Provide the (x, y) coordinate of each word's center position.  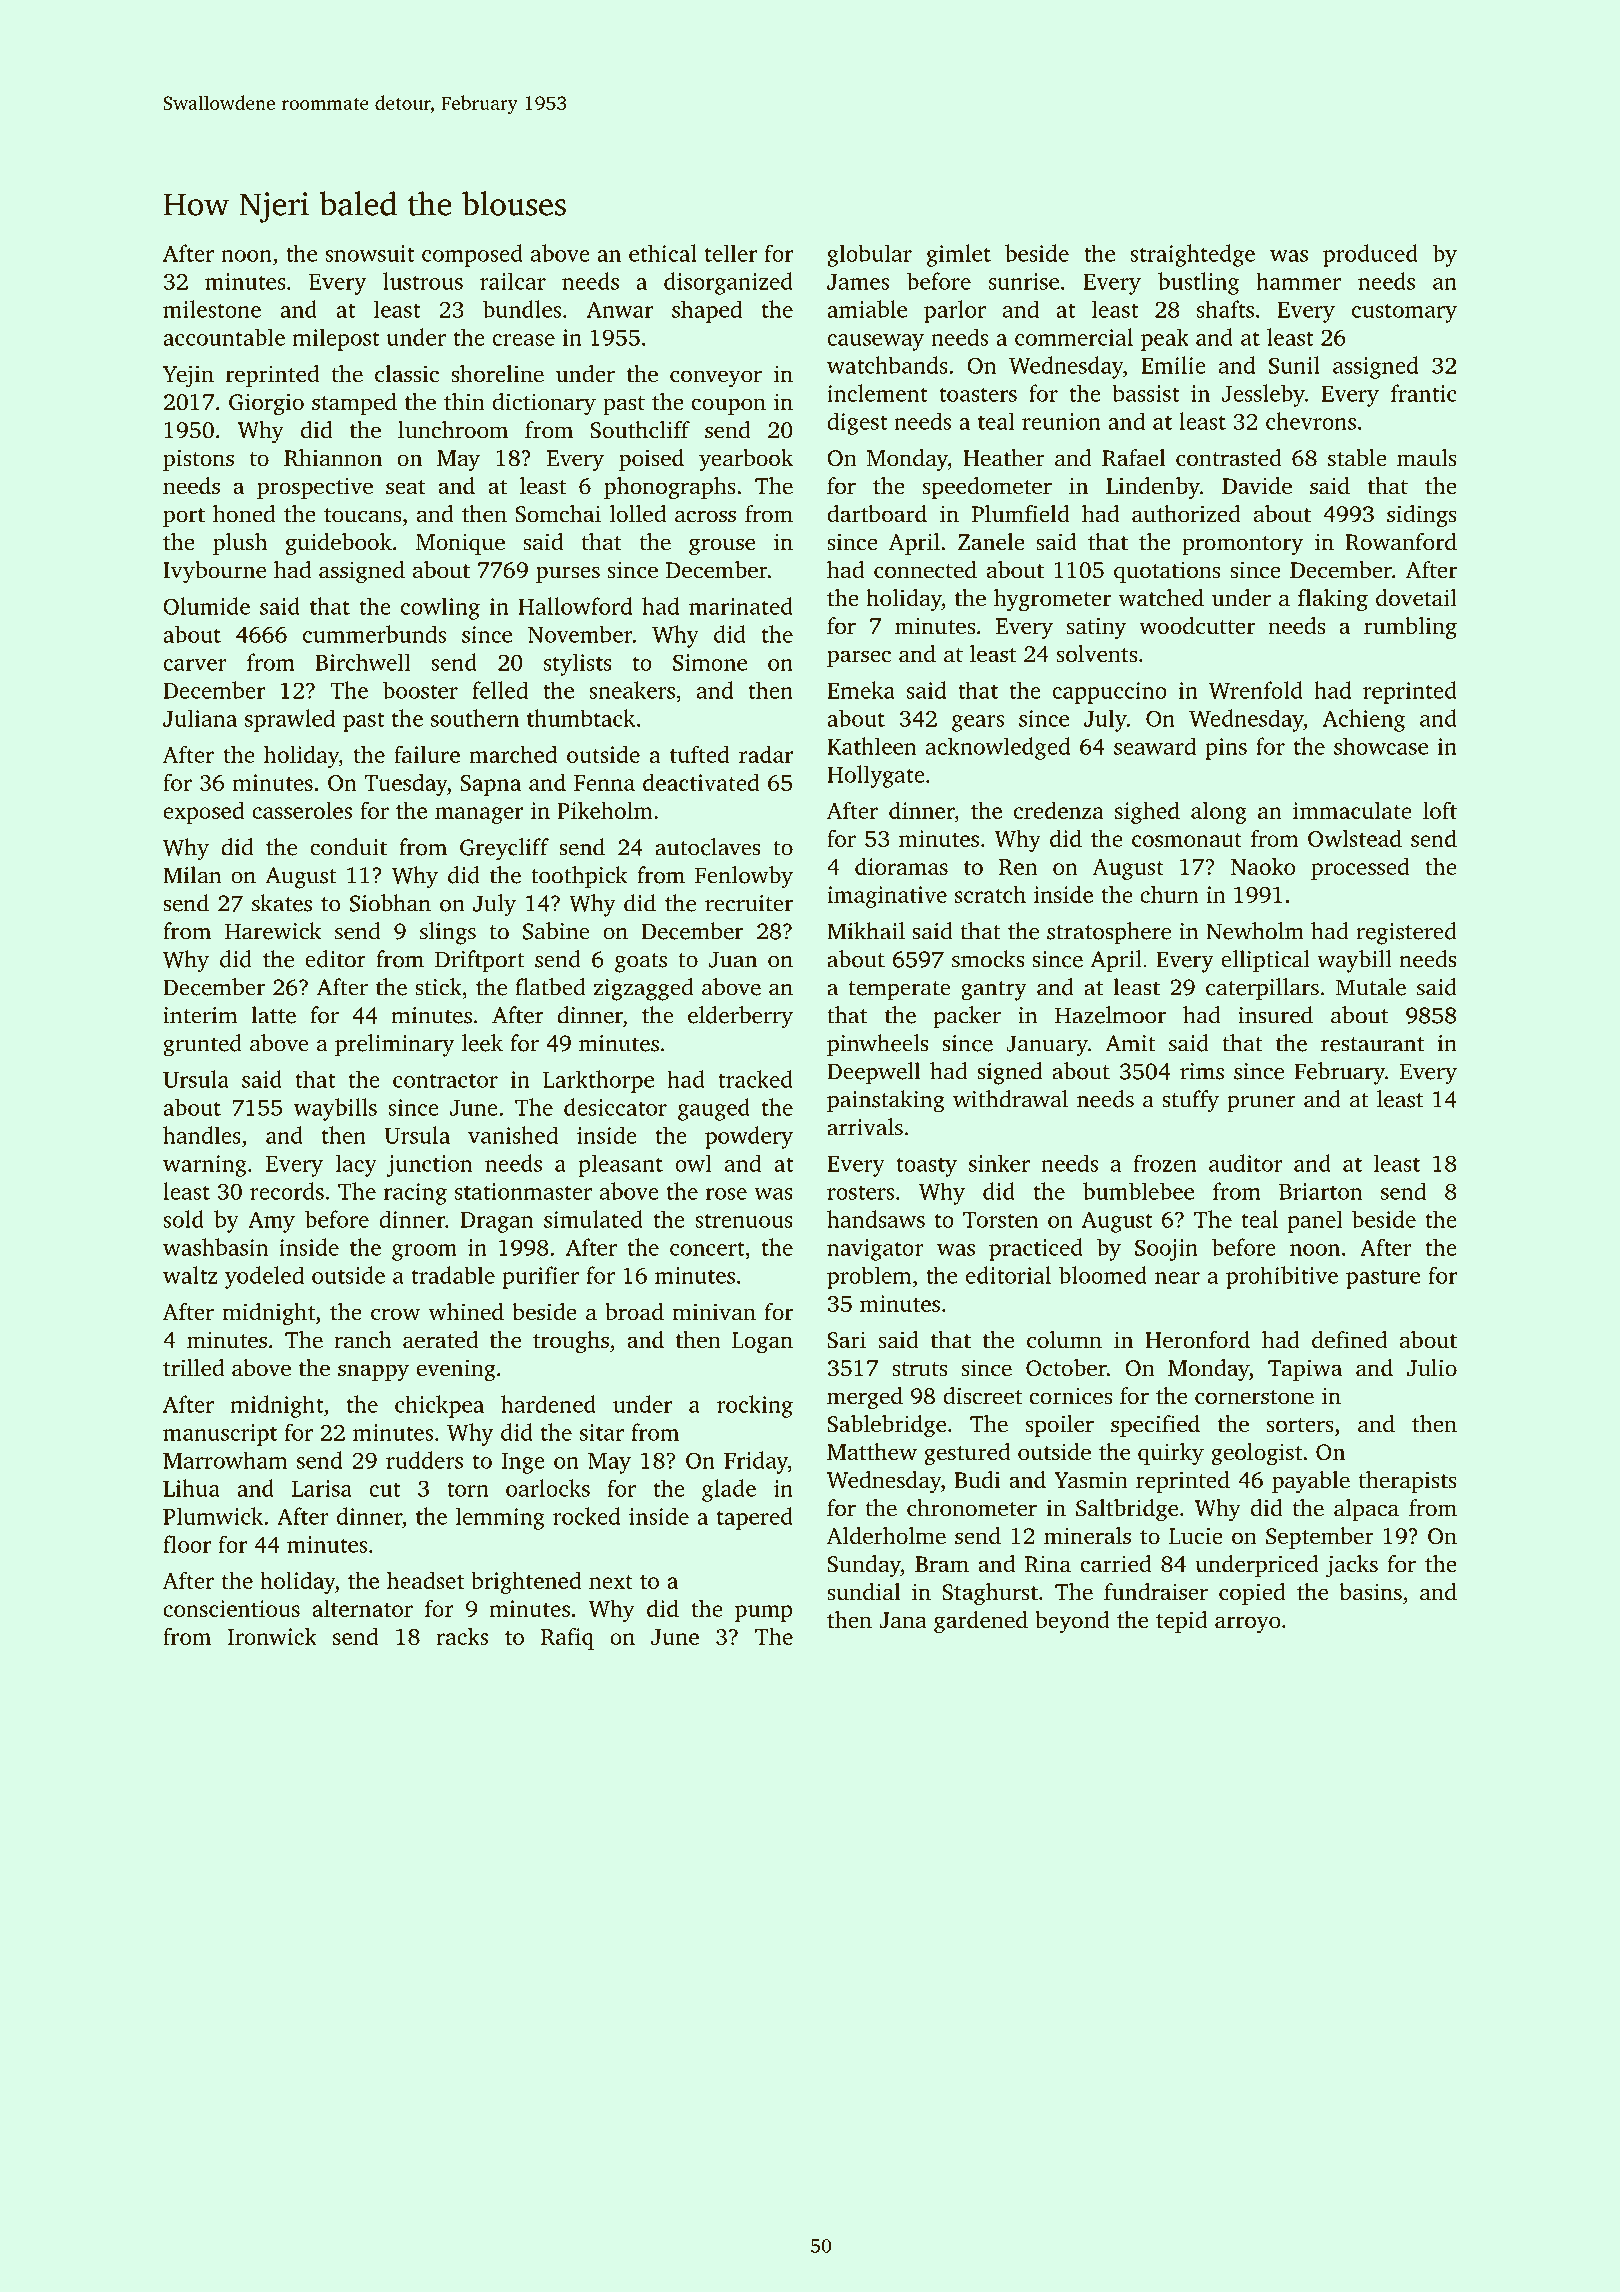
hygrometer (1052, 600)
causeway (875, 342)
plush (240, 544)
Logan (762, 1343)
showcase (1381, 746)
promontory (1242, 546)
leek (482, 1043)
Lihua (191, 1488)
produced (1370, 255)
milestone (212, 309)
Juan (733, 959)
